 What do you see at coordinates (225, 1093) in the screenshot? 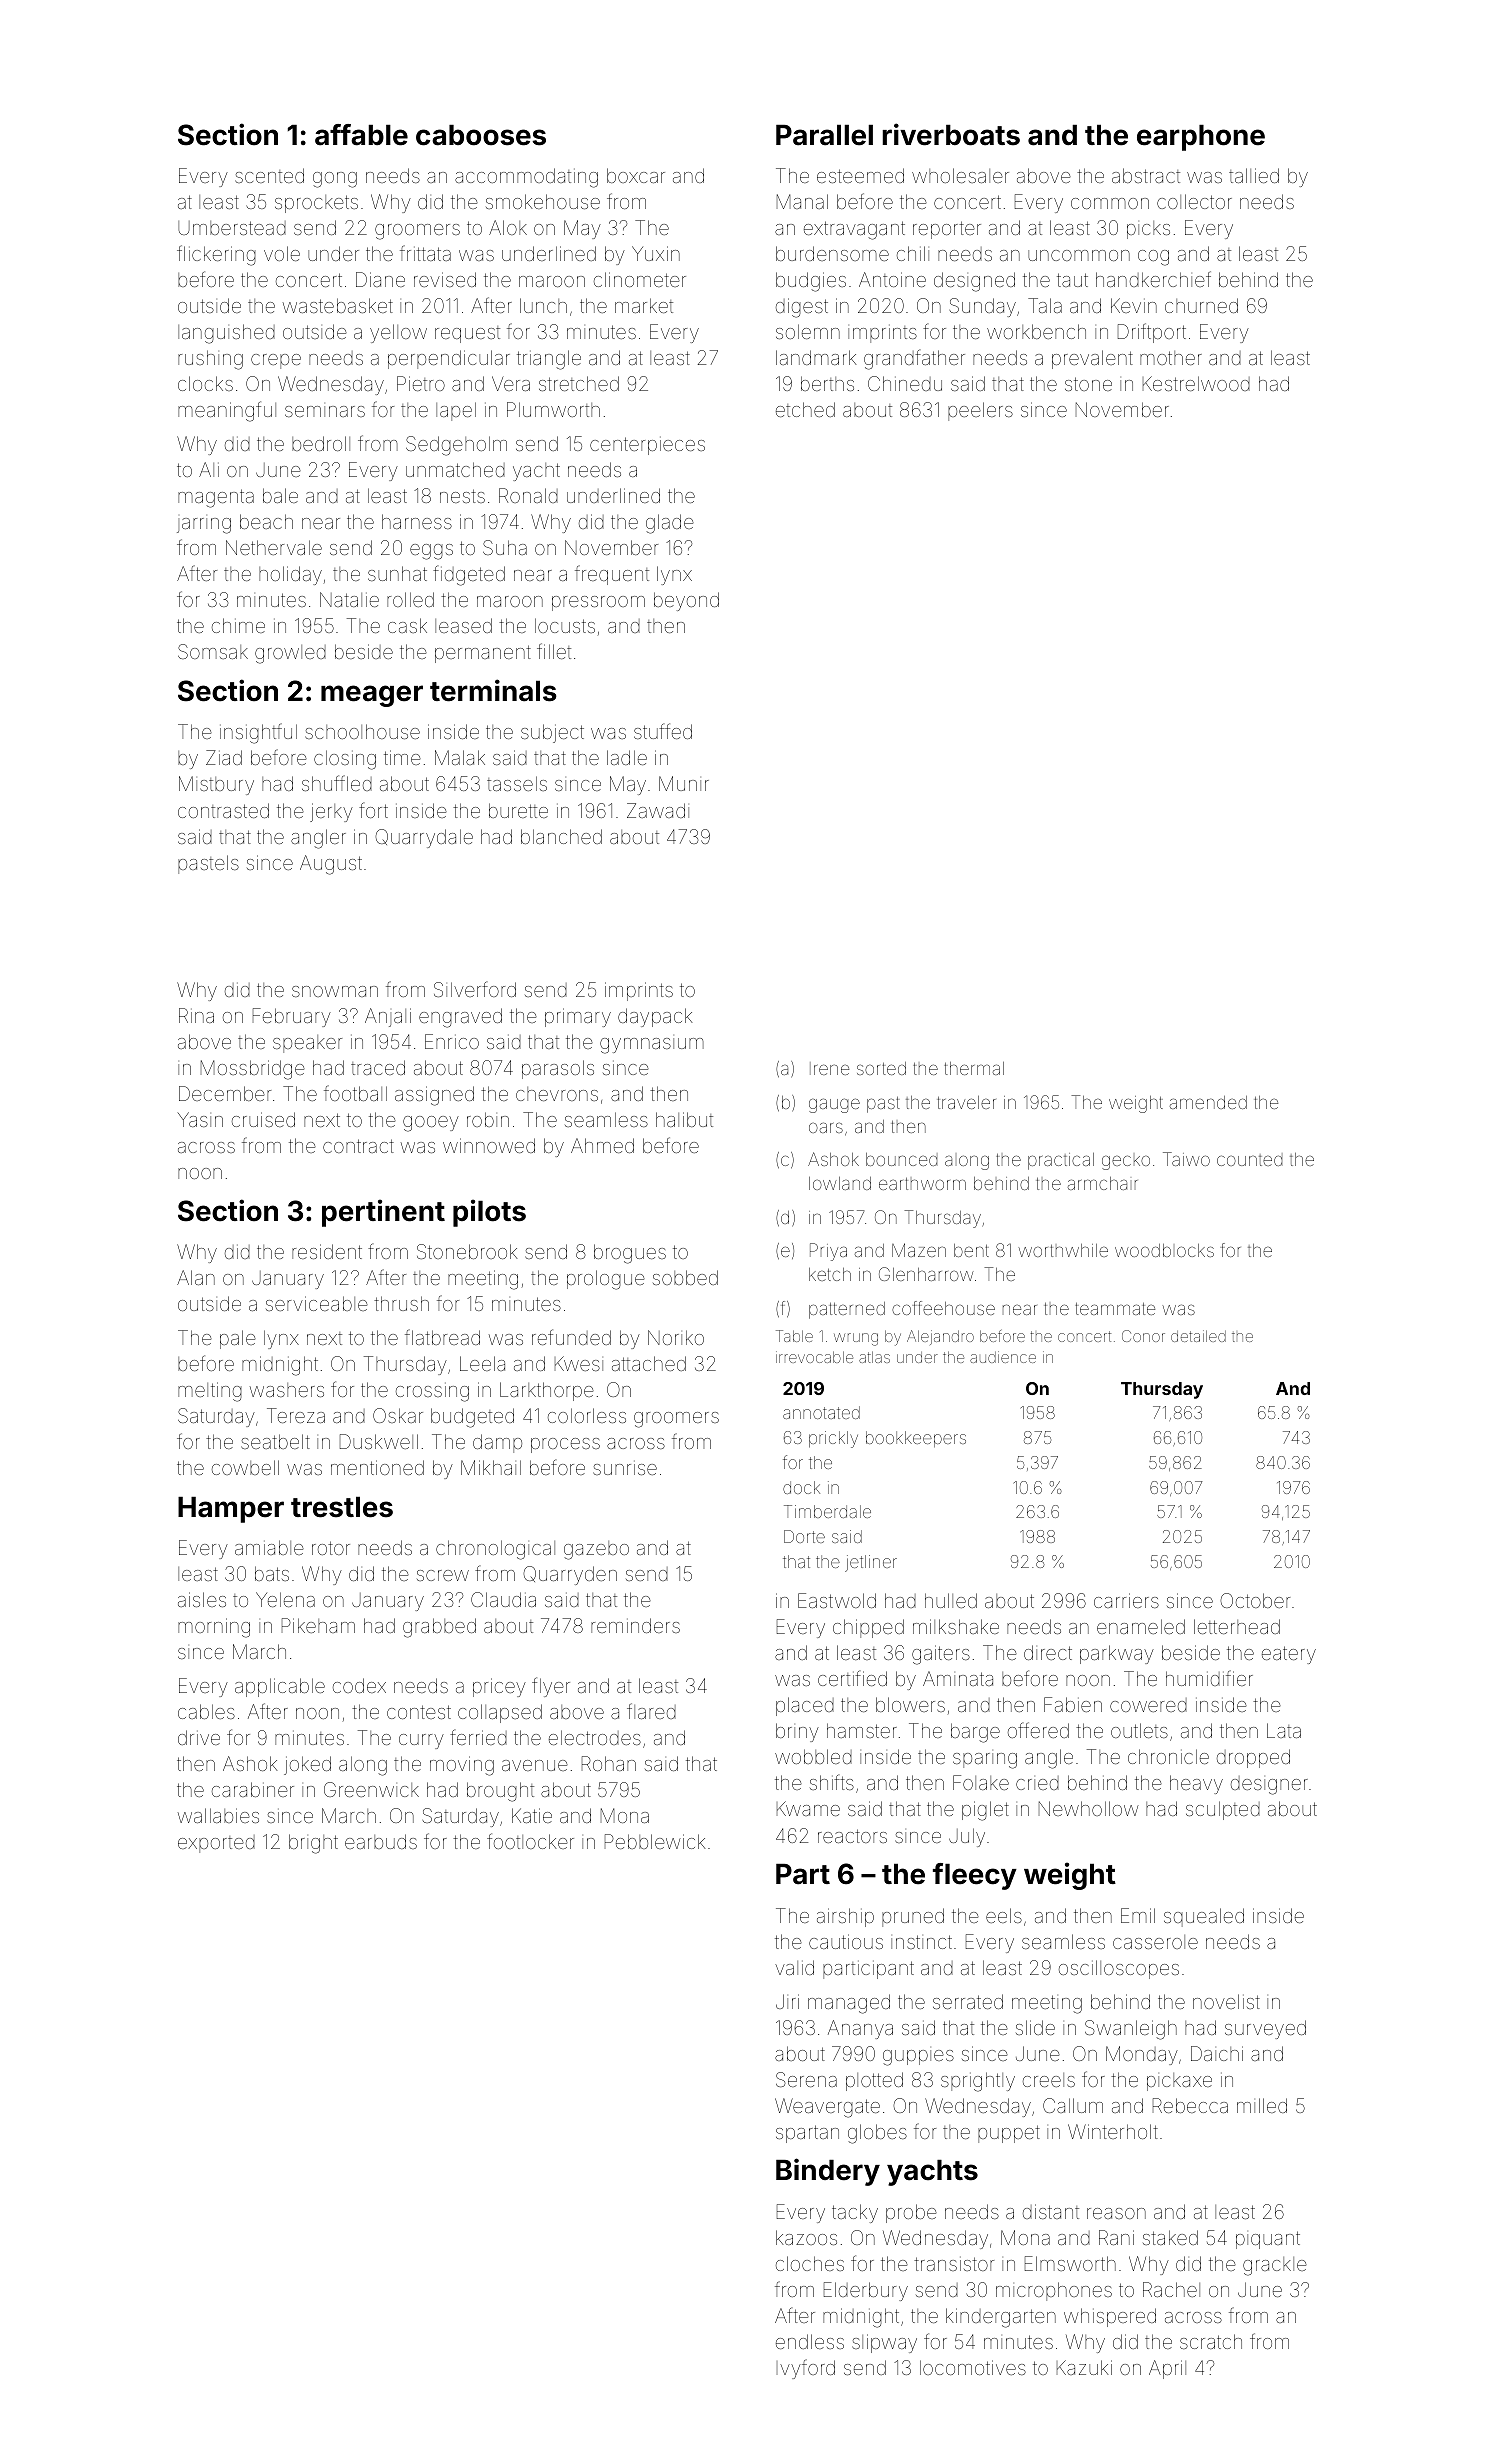
I see `December` at bounding box center [225, 1093].
